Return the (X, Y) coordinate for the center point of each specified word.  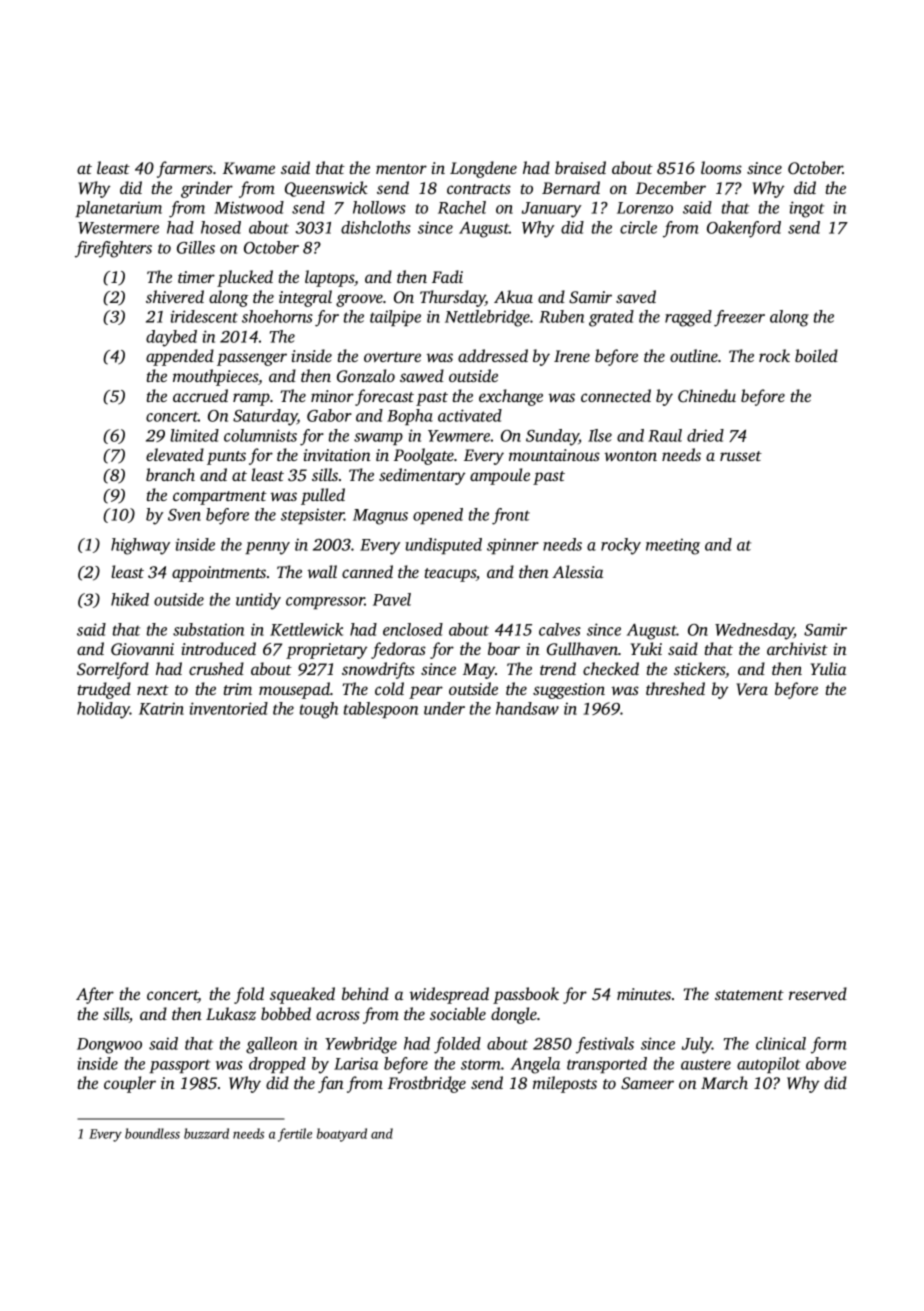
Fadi (447, 276)
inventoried (228, 708)
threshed (675, 688)
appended (180, 357)
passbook (526, 995)
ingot (806, 209)
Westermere (118, 228)
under (444, 708)
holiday (103, 710)
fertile (295, 1135)
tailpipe (395, 318)
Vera (752, 689)
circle (638, 227)
